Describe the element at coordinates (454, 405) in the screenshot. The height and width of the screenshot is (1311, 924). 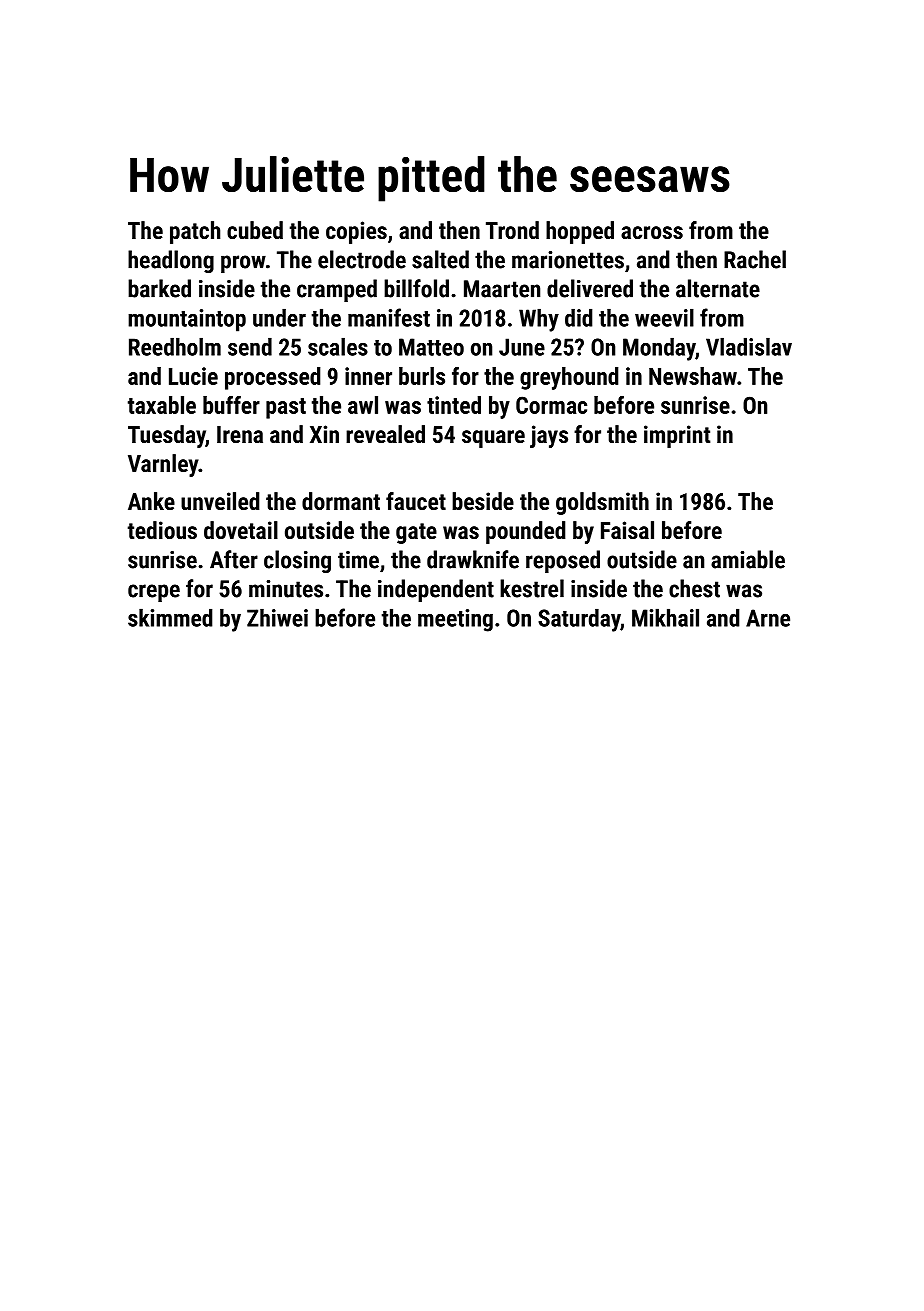
I see `tinted` at that location.
